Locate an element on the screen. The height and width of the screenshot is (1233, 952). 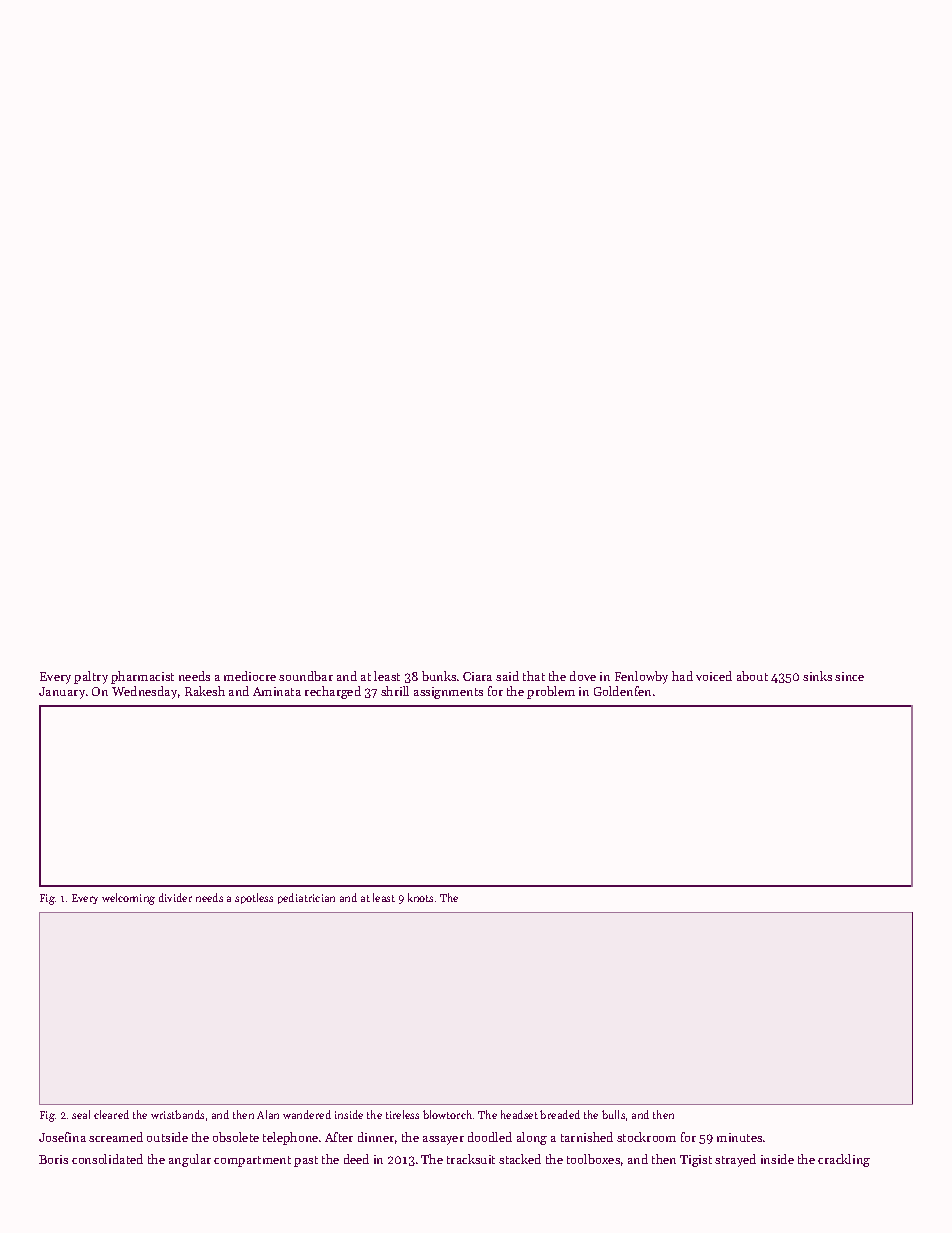
Rakesh is located at coordinates (205, 691).
